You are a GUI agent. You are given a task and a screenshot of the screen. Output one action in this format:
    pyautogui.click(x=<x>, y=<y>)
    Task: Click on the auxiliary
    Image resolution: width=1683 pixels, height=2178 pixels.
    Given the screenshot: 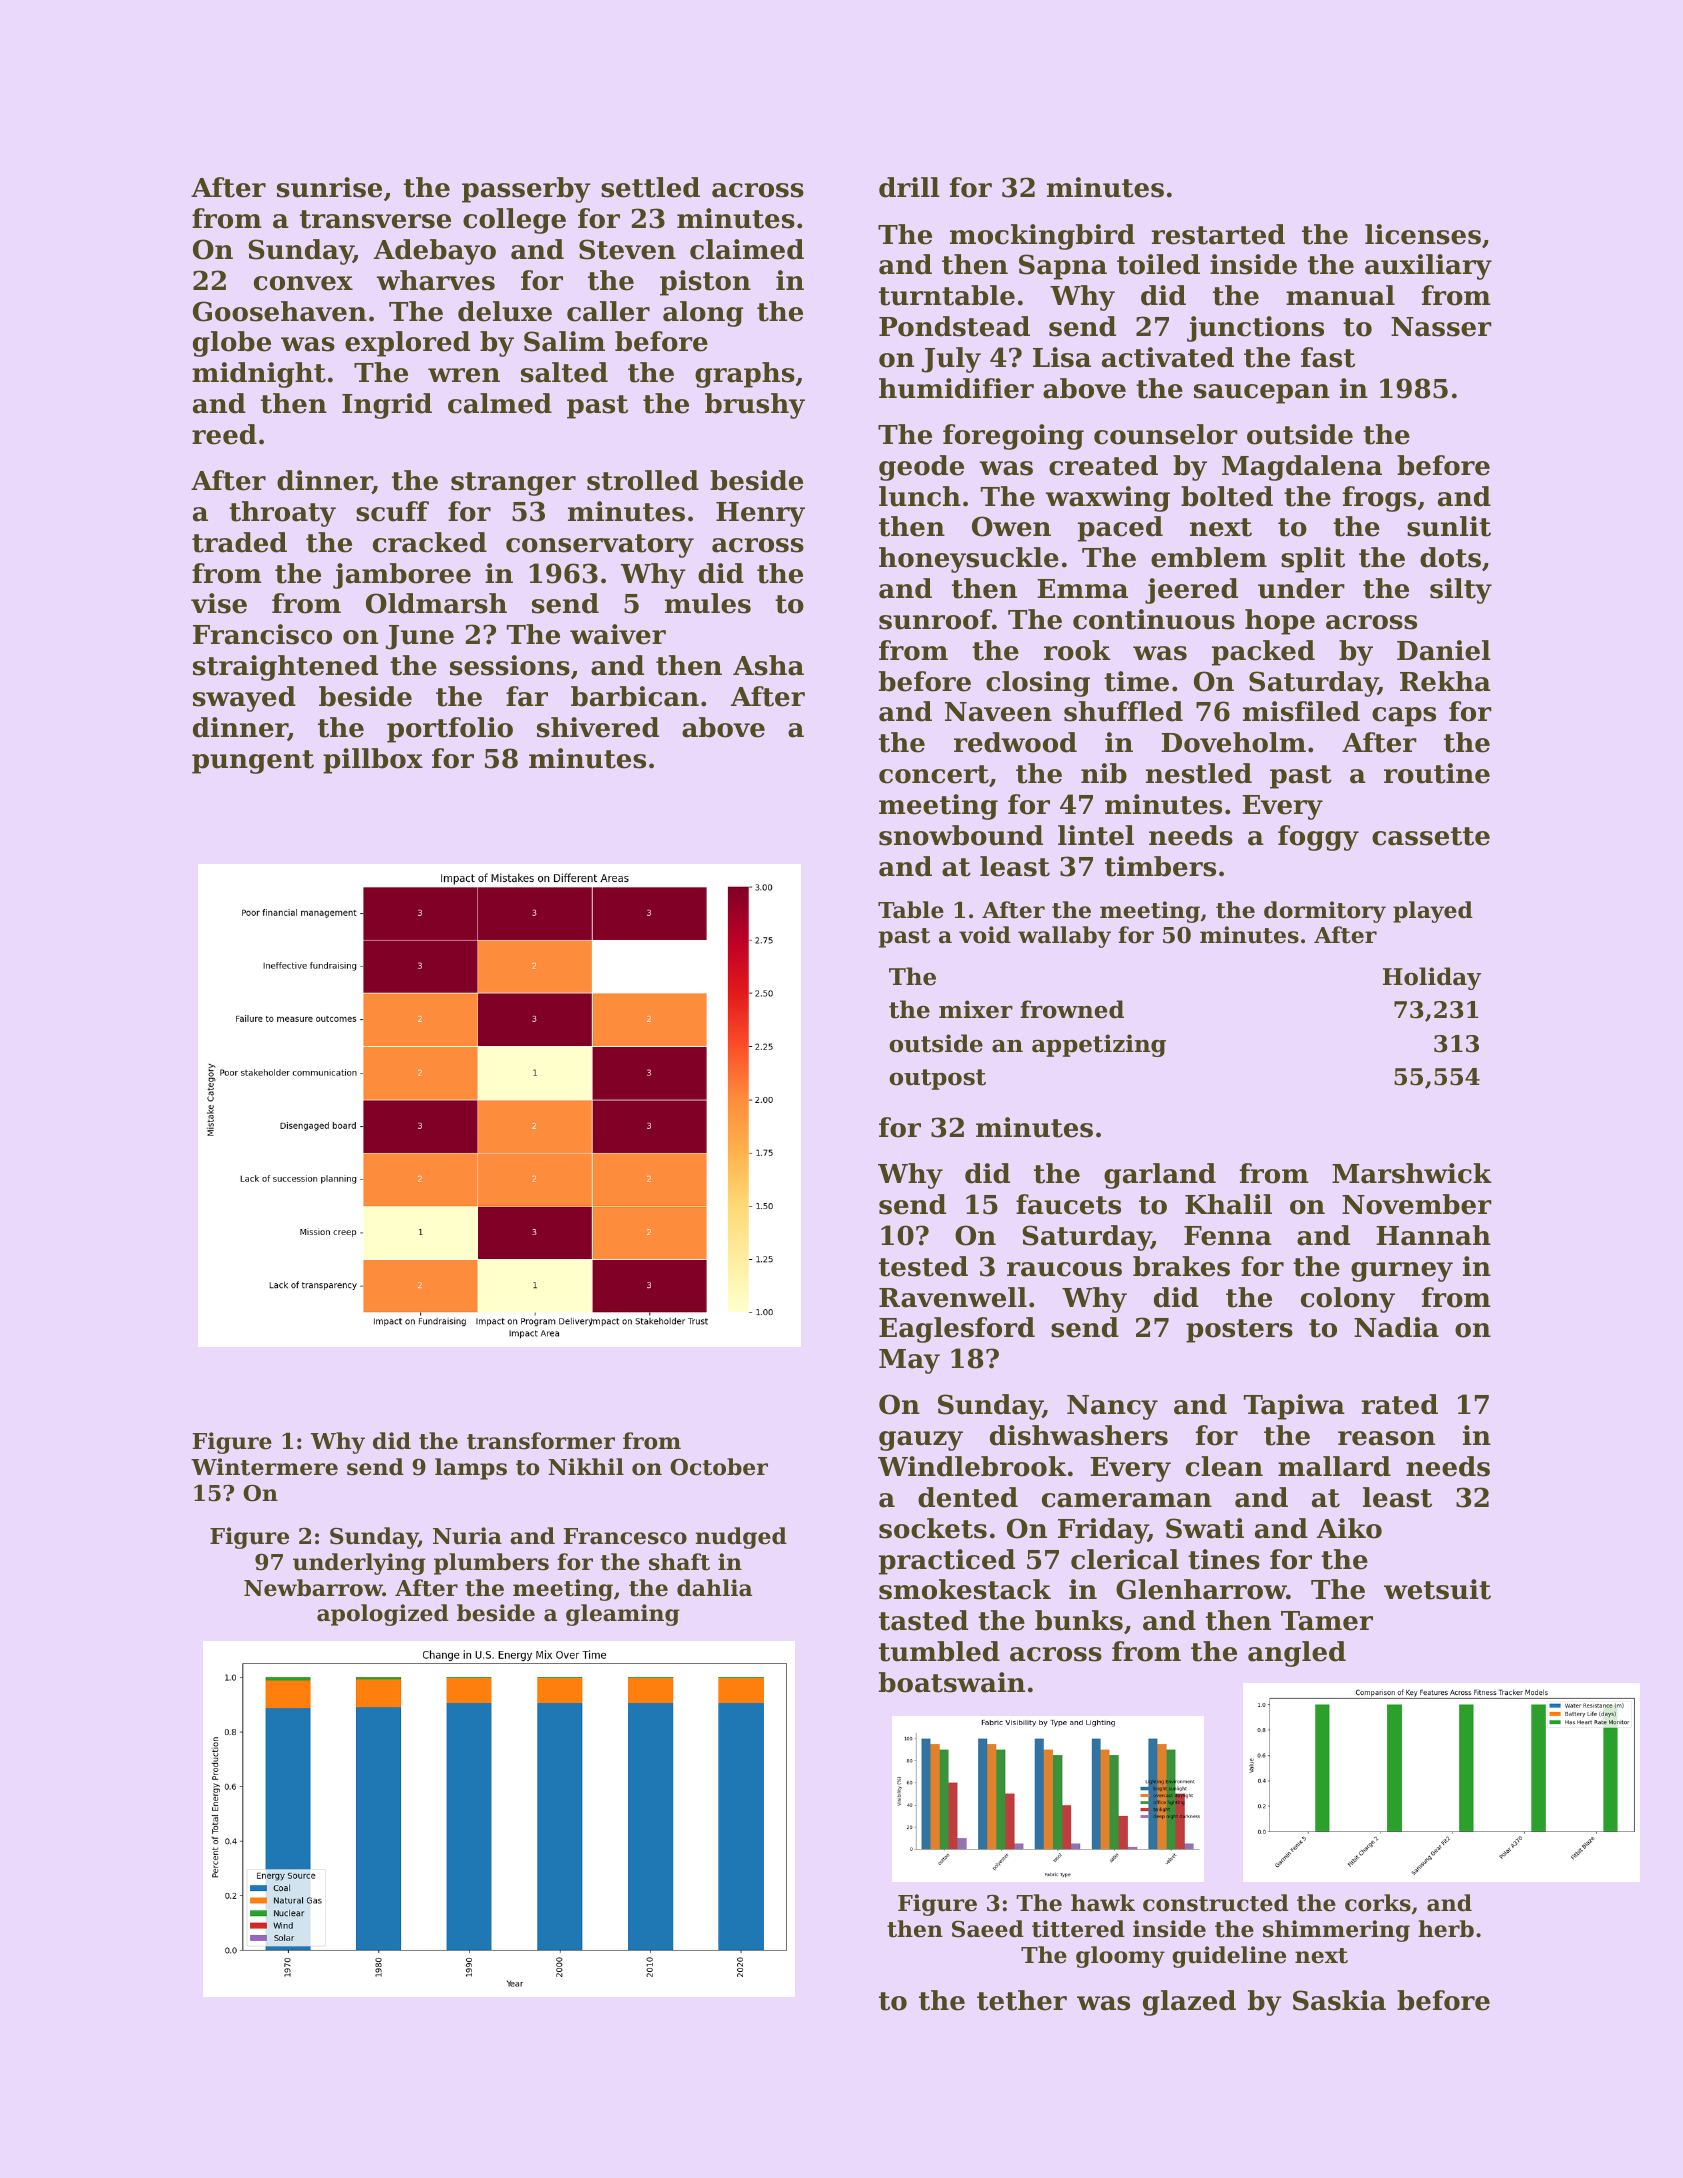 What is the action you would take?
    pyautogui.click(x=1428, y=267)
